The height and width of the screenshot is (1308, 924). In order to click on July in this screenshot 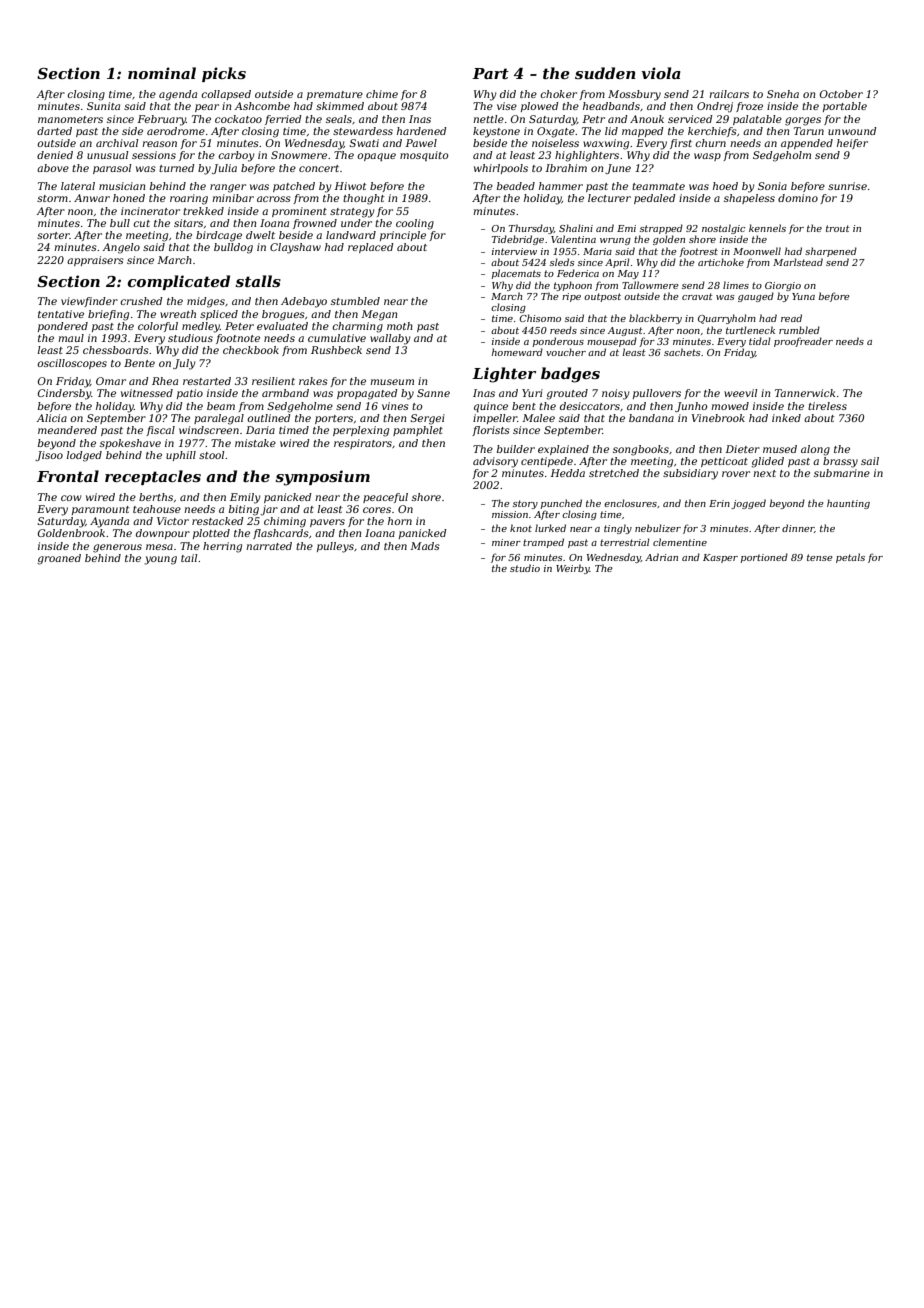, I will do `click(184, 364)`.
